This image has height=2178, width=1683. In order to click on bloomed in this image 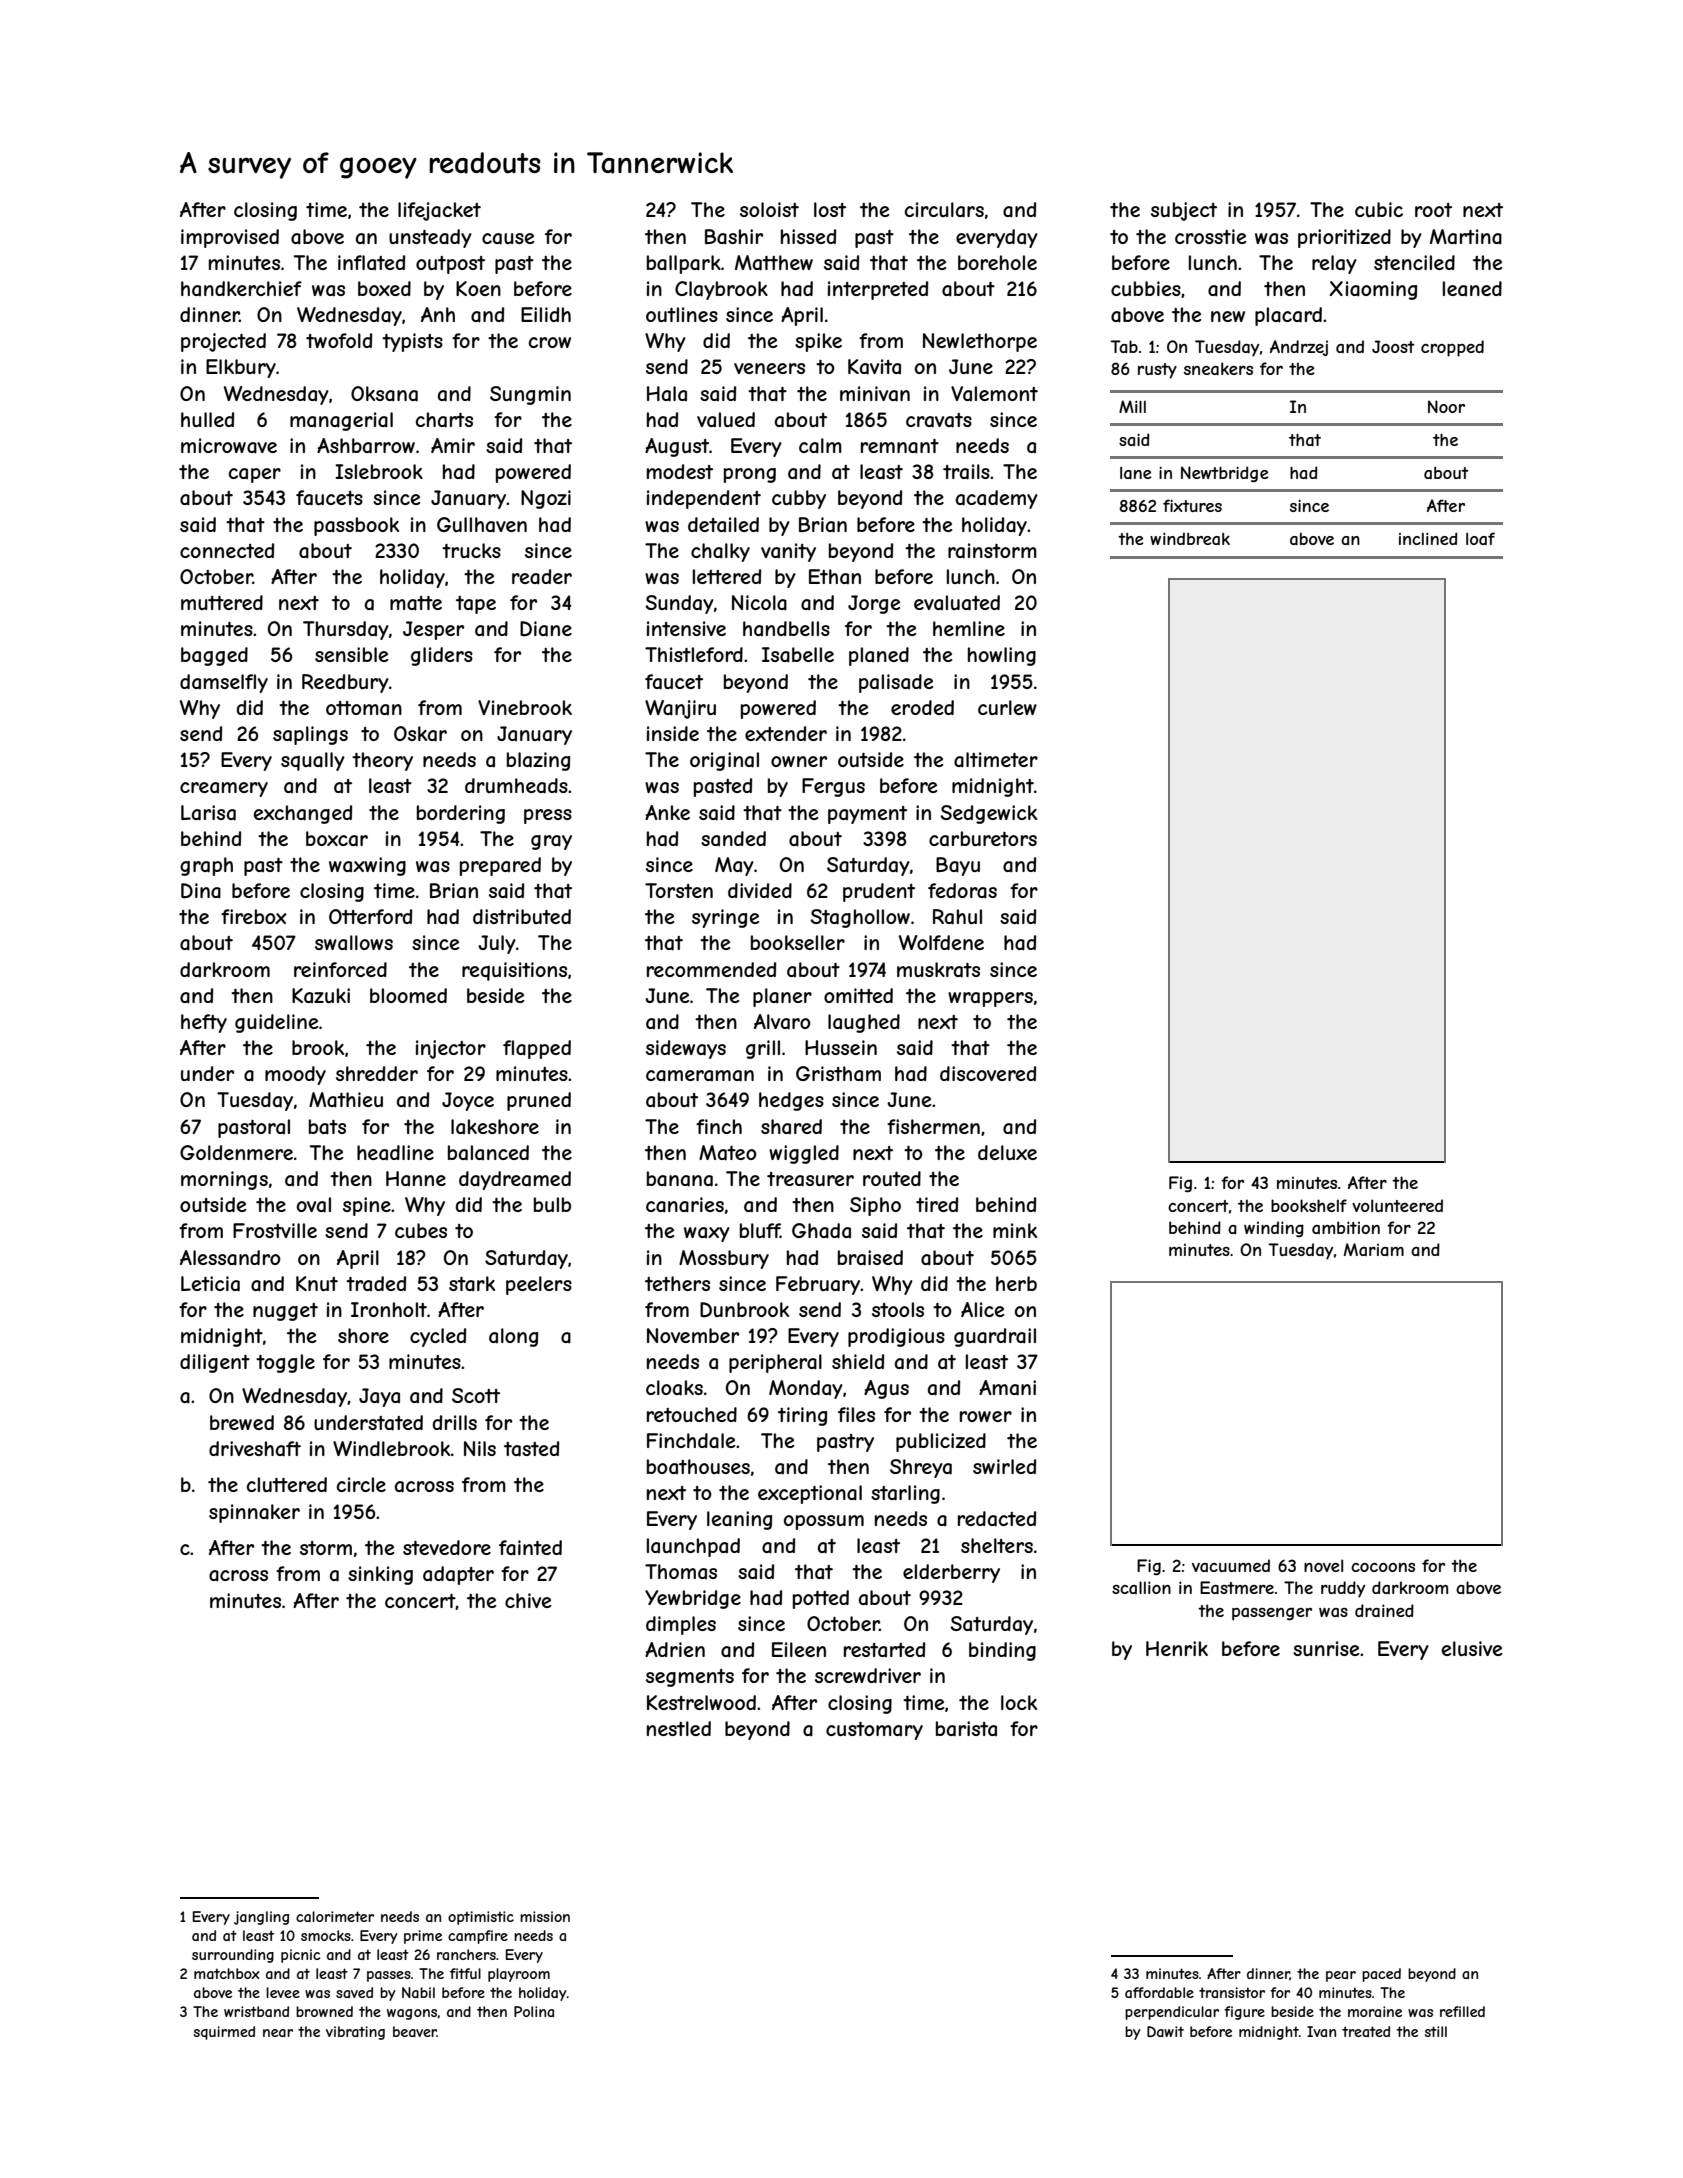, I will do `click(408, 995)`.
